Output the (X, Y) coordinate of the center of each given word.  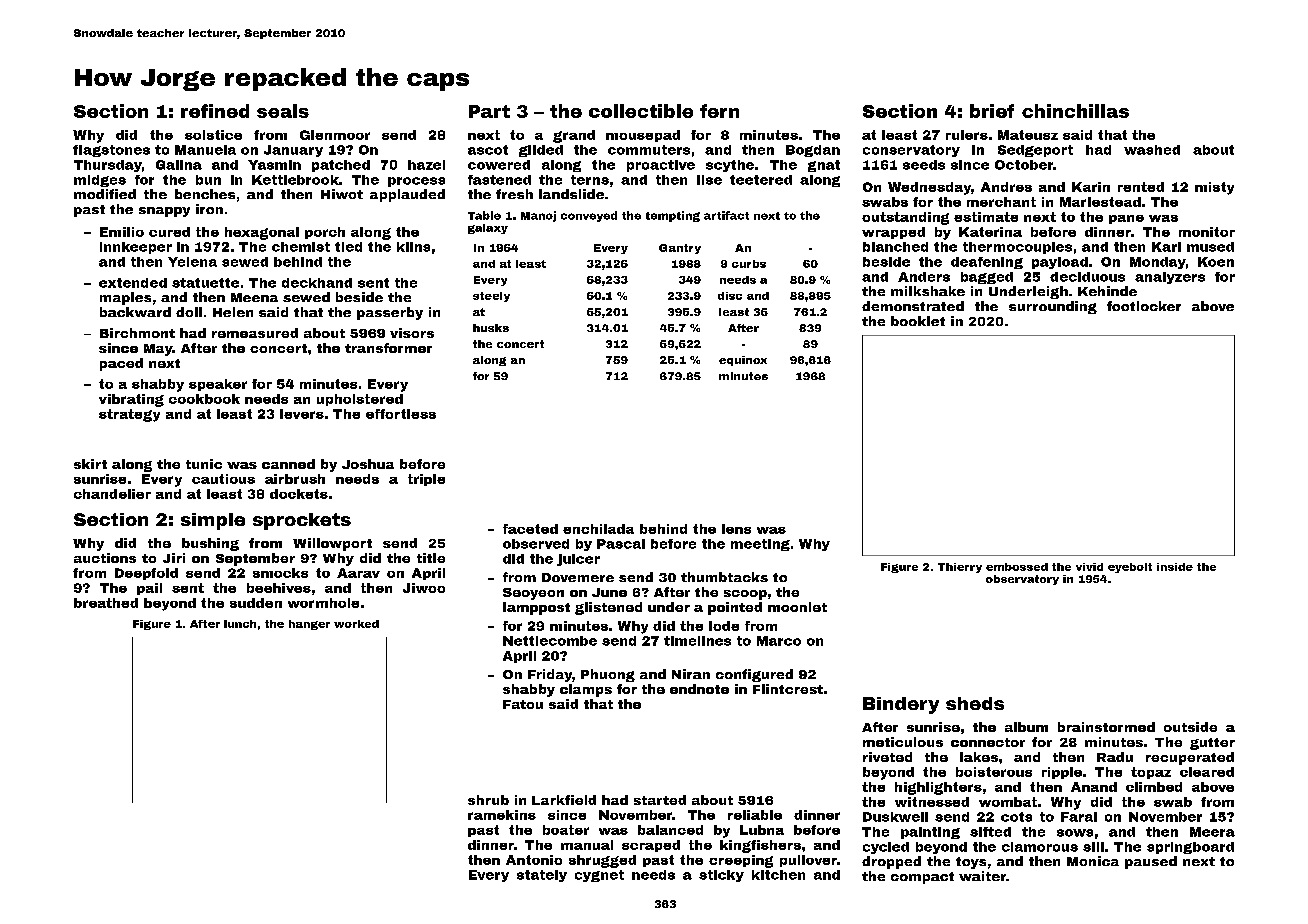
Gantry (680, 249)
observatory (1022, 580)
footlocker (1144, 306)
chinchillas (1075, 111)
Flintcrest (788, 689)
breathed (106, 603)
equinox (743, 361)
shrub (488, 800)
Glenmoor (335, 135)
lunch (240, 624)
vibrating (131, 400)
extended (133, 283)
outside (1190, 727)
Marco (779, 641)
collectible (641, 111)
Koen (1216, 262)
